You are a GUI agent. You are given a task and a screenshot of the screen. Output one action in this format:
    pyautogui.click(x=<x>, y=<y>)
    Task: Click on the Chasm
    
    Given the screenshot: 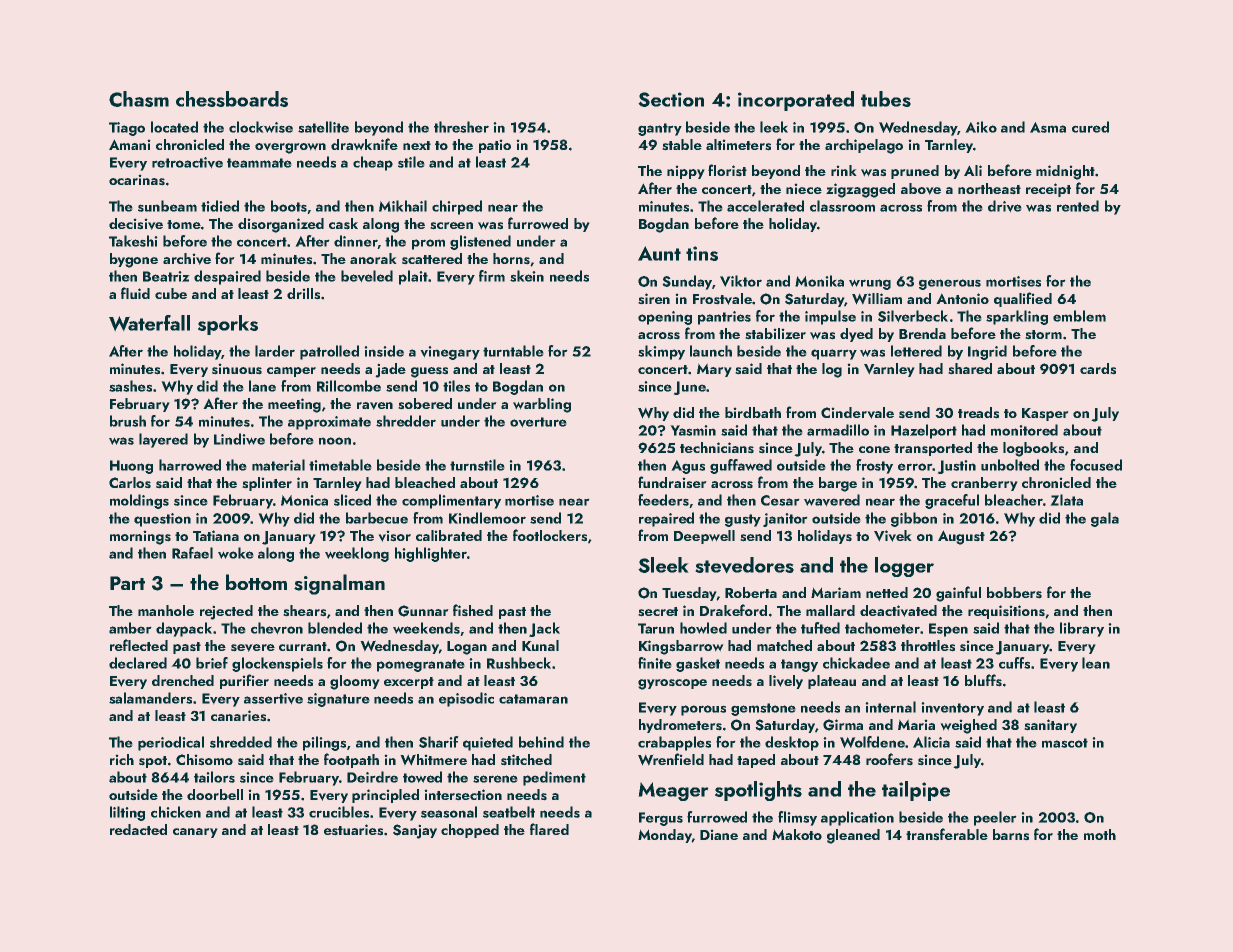 What is the action you would take?
    pyautogui.click(x=139, y=99)
